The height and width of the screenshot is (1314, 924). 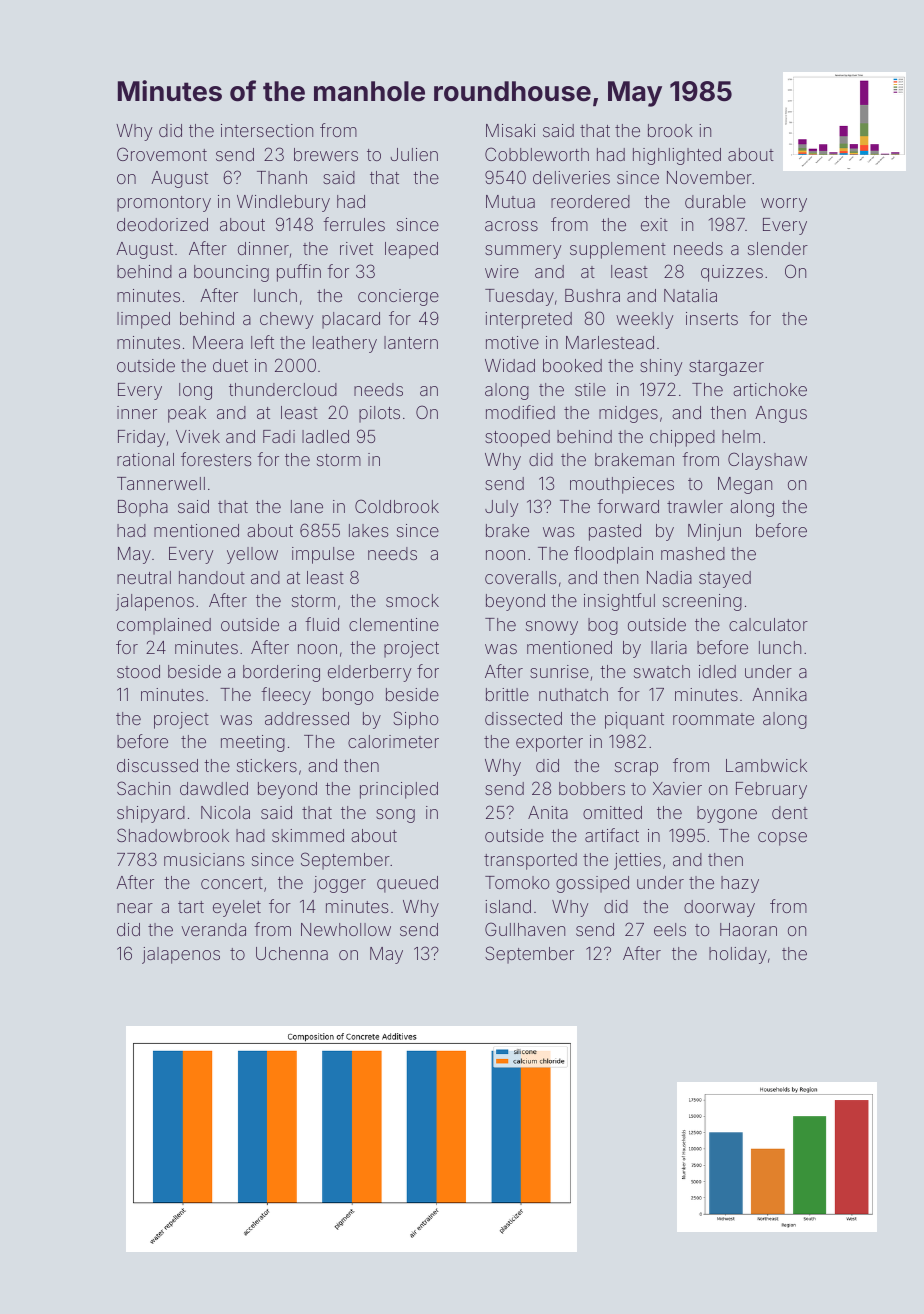 What do you see at coordinates (525, 929) in the screenshot?
I see `Gullhaven` at bounding box center [525, 929].
